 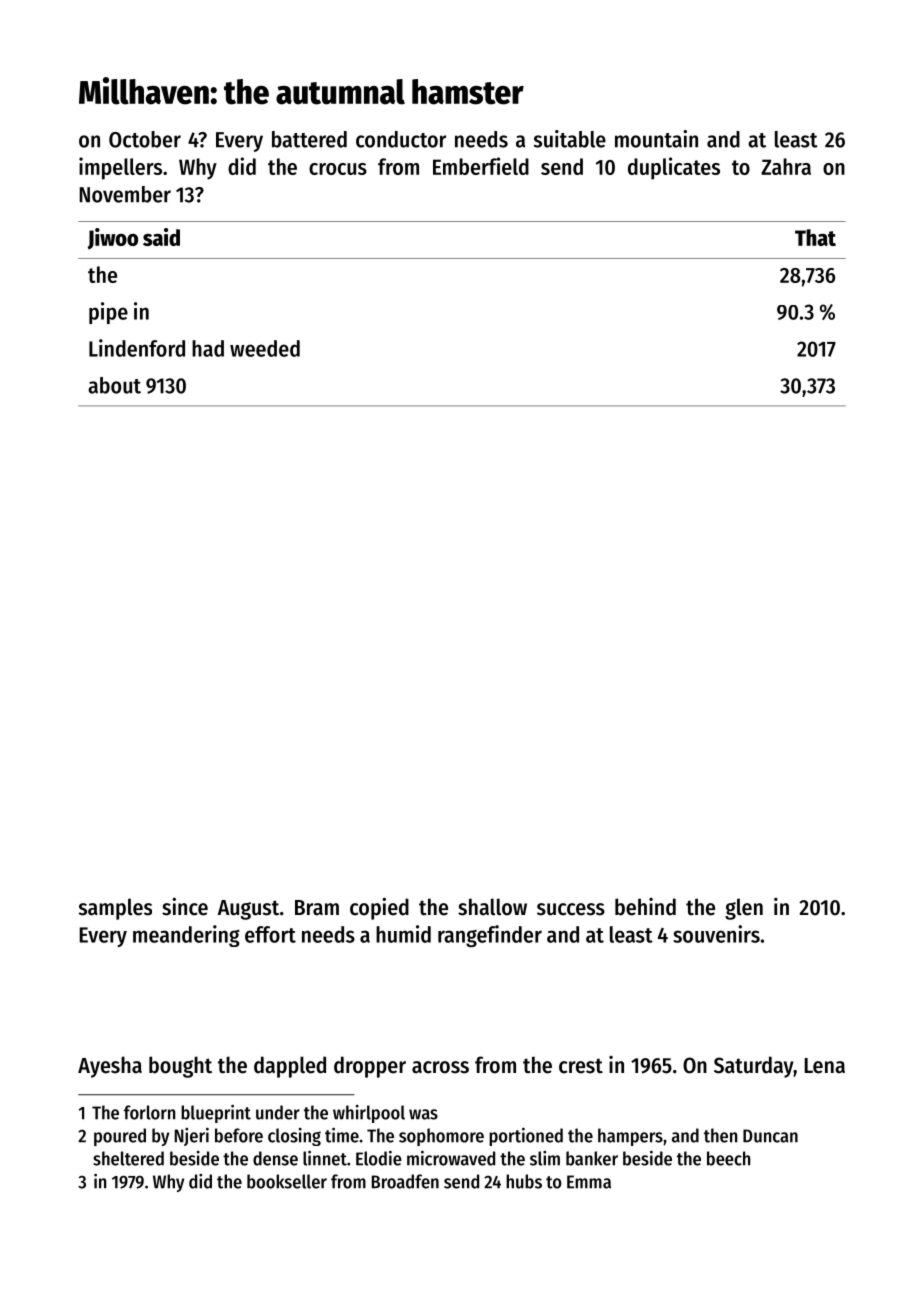 I want to click on Emberfield, so click(x=481, y=166).
